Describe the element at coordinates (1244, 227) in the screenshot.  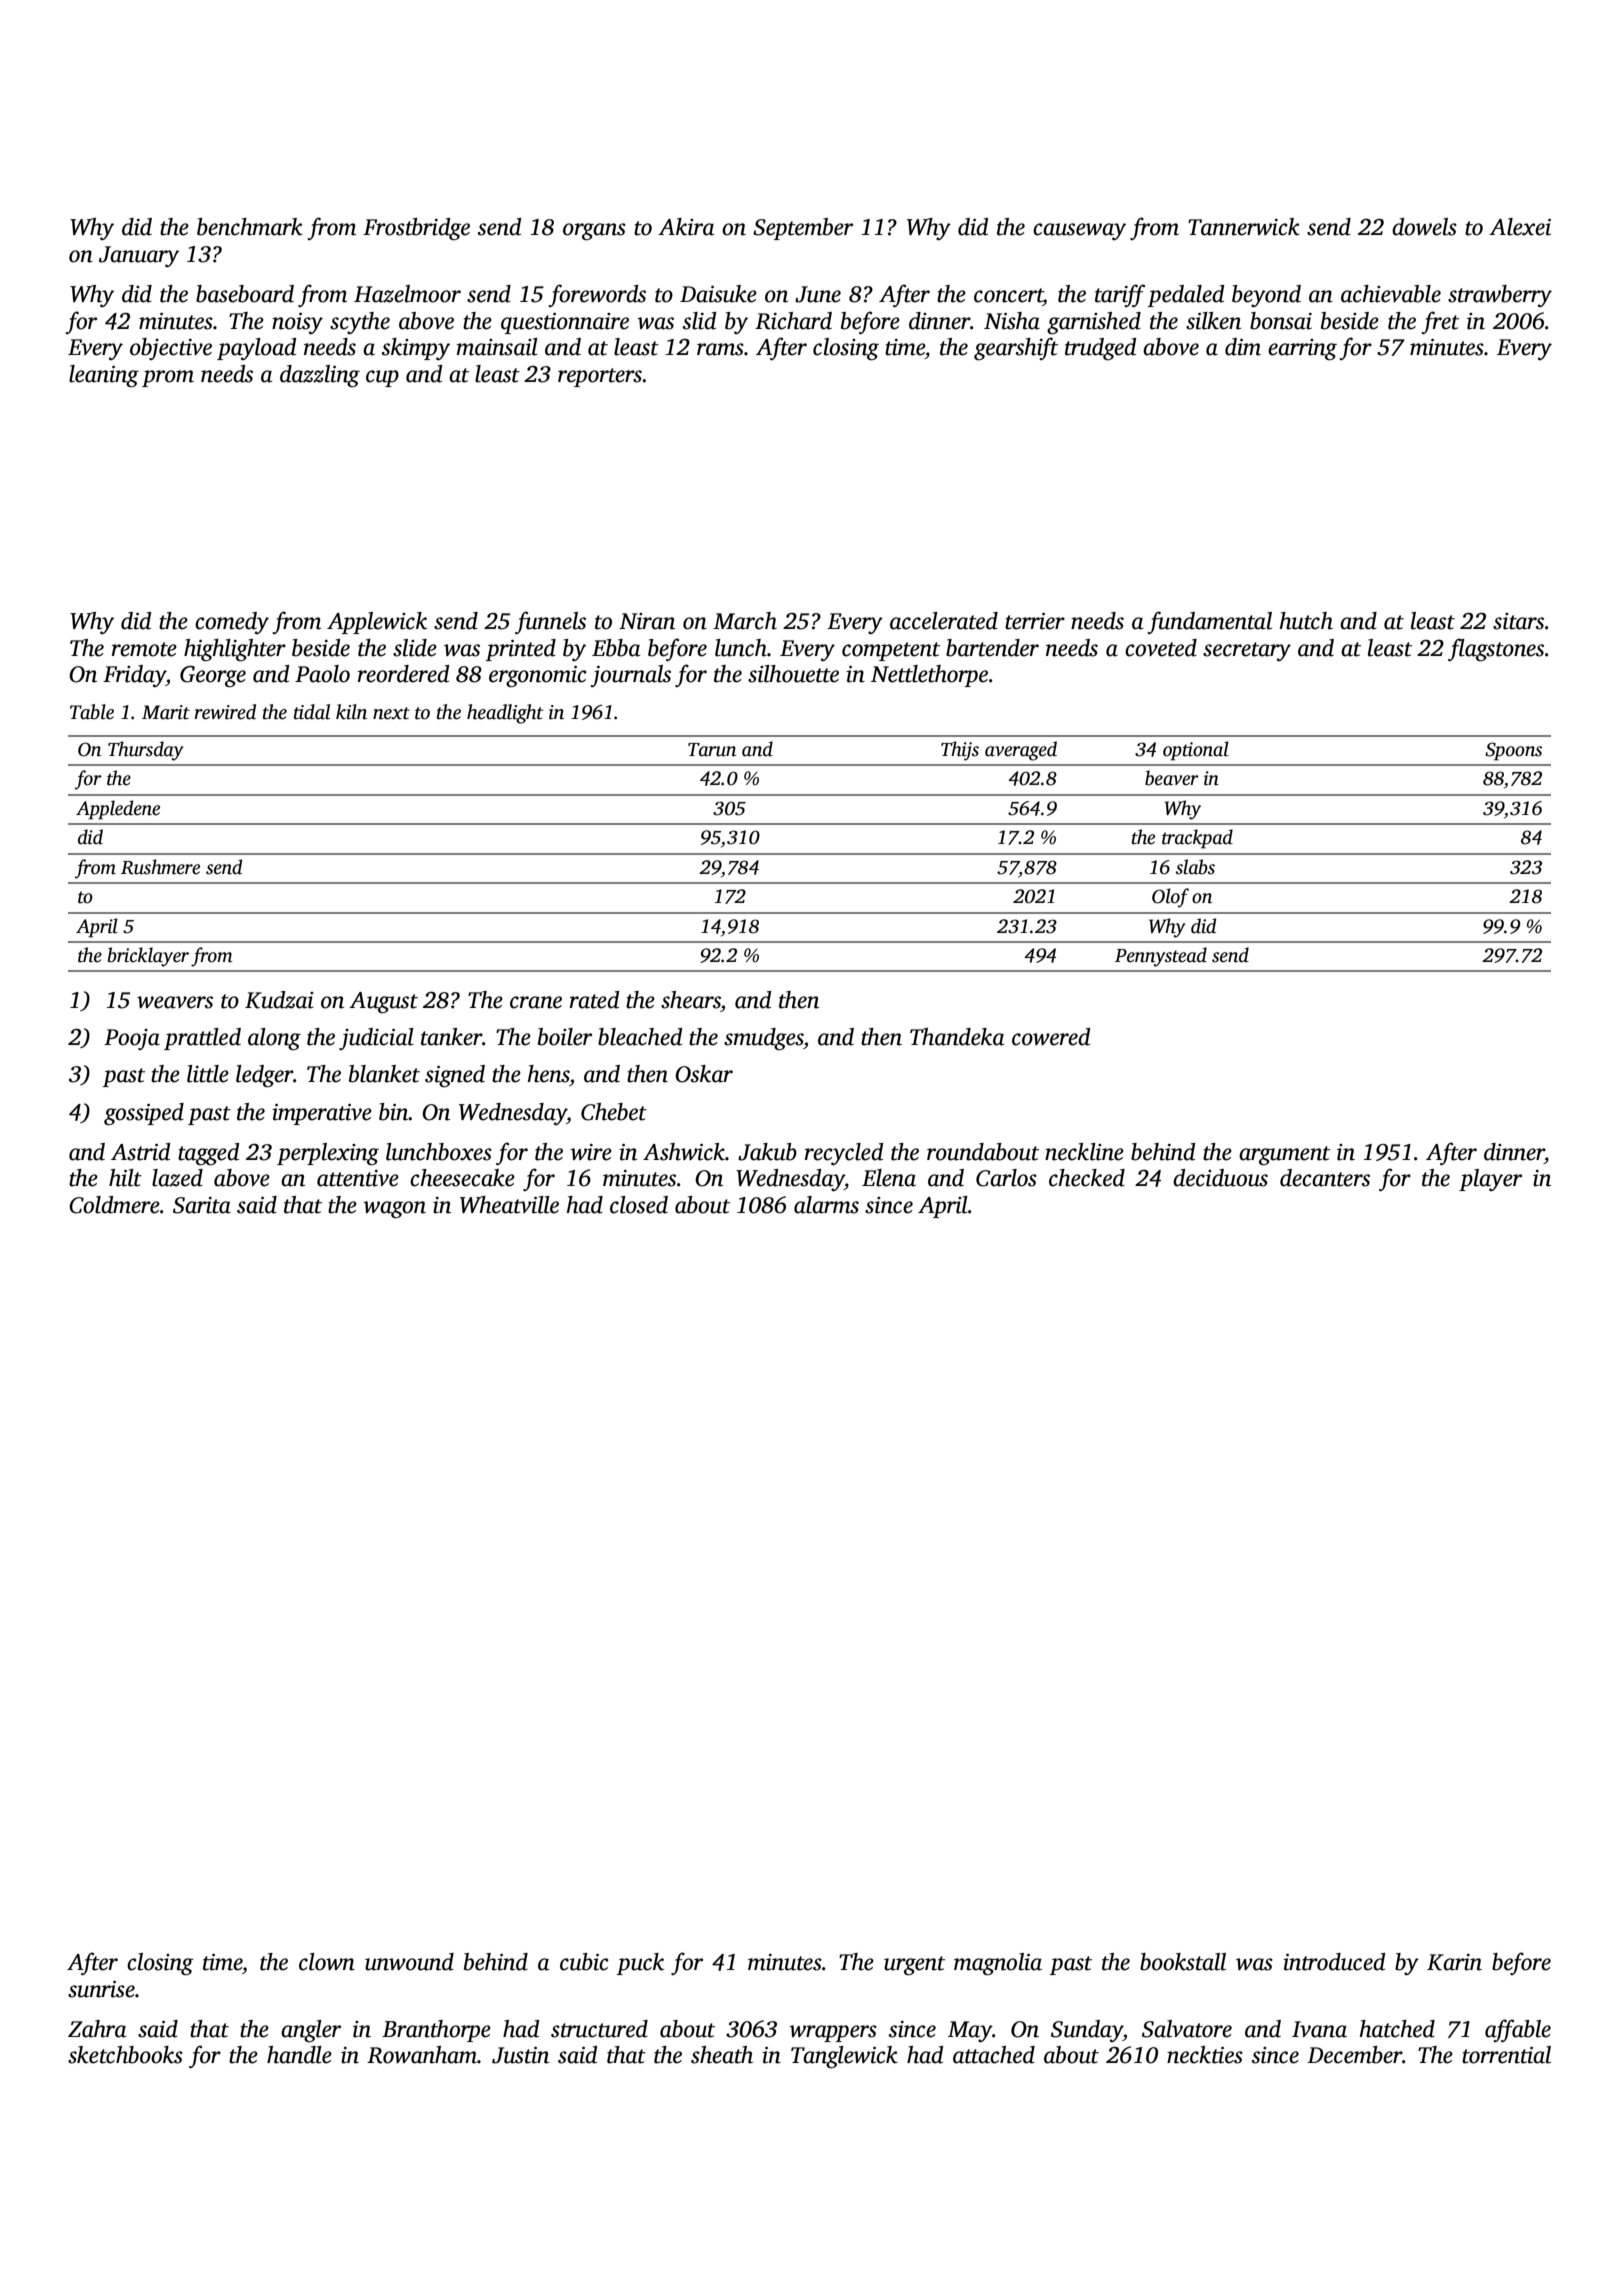
I see `Tannerwick` at that location.
